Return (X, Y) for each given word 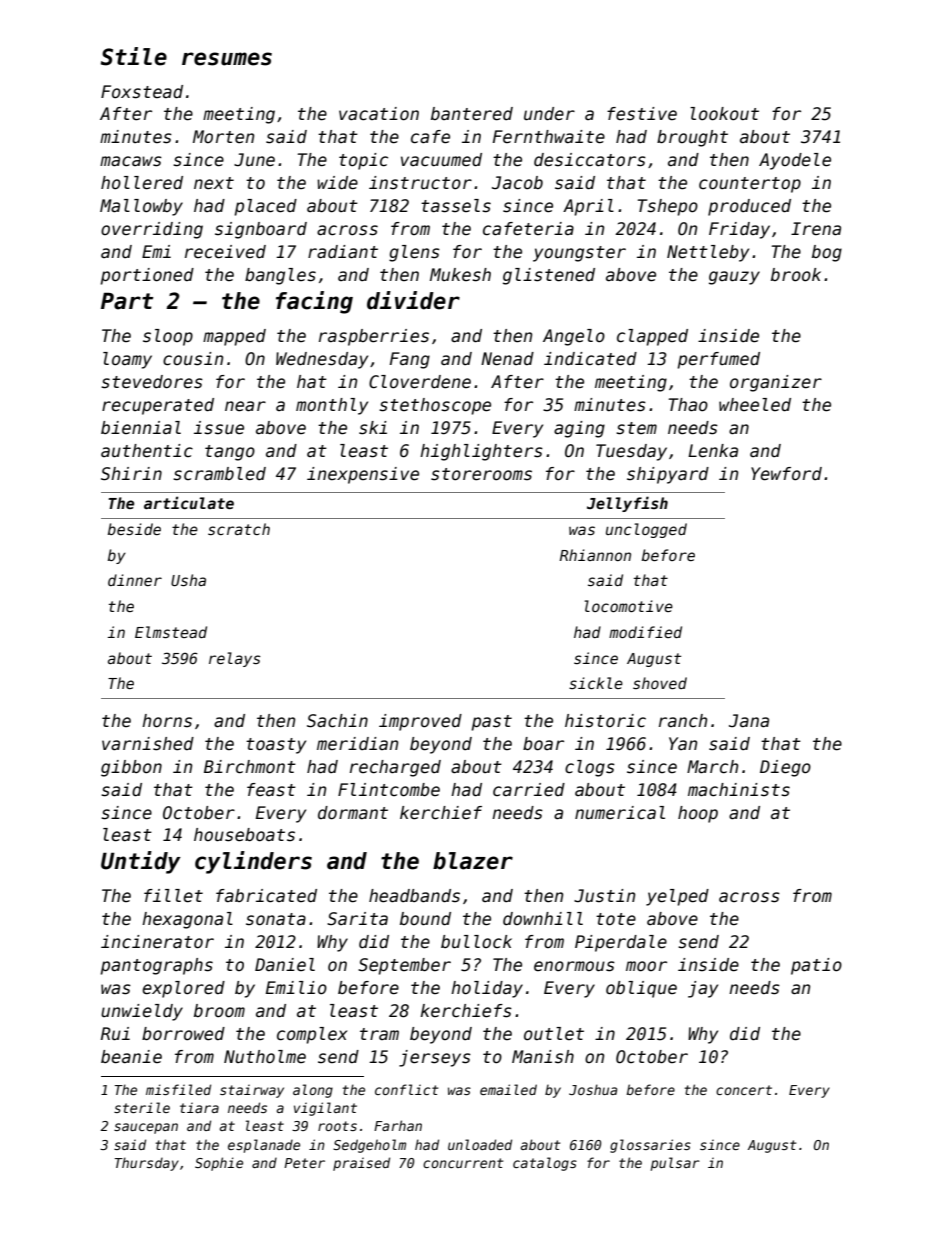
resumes (227, 59)
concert (744, 1090)
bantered (472, 114)
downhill (543, 919)
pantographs (157, 966)
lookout (724, 114)
